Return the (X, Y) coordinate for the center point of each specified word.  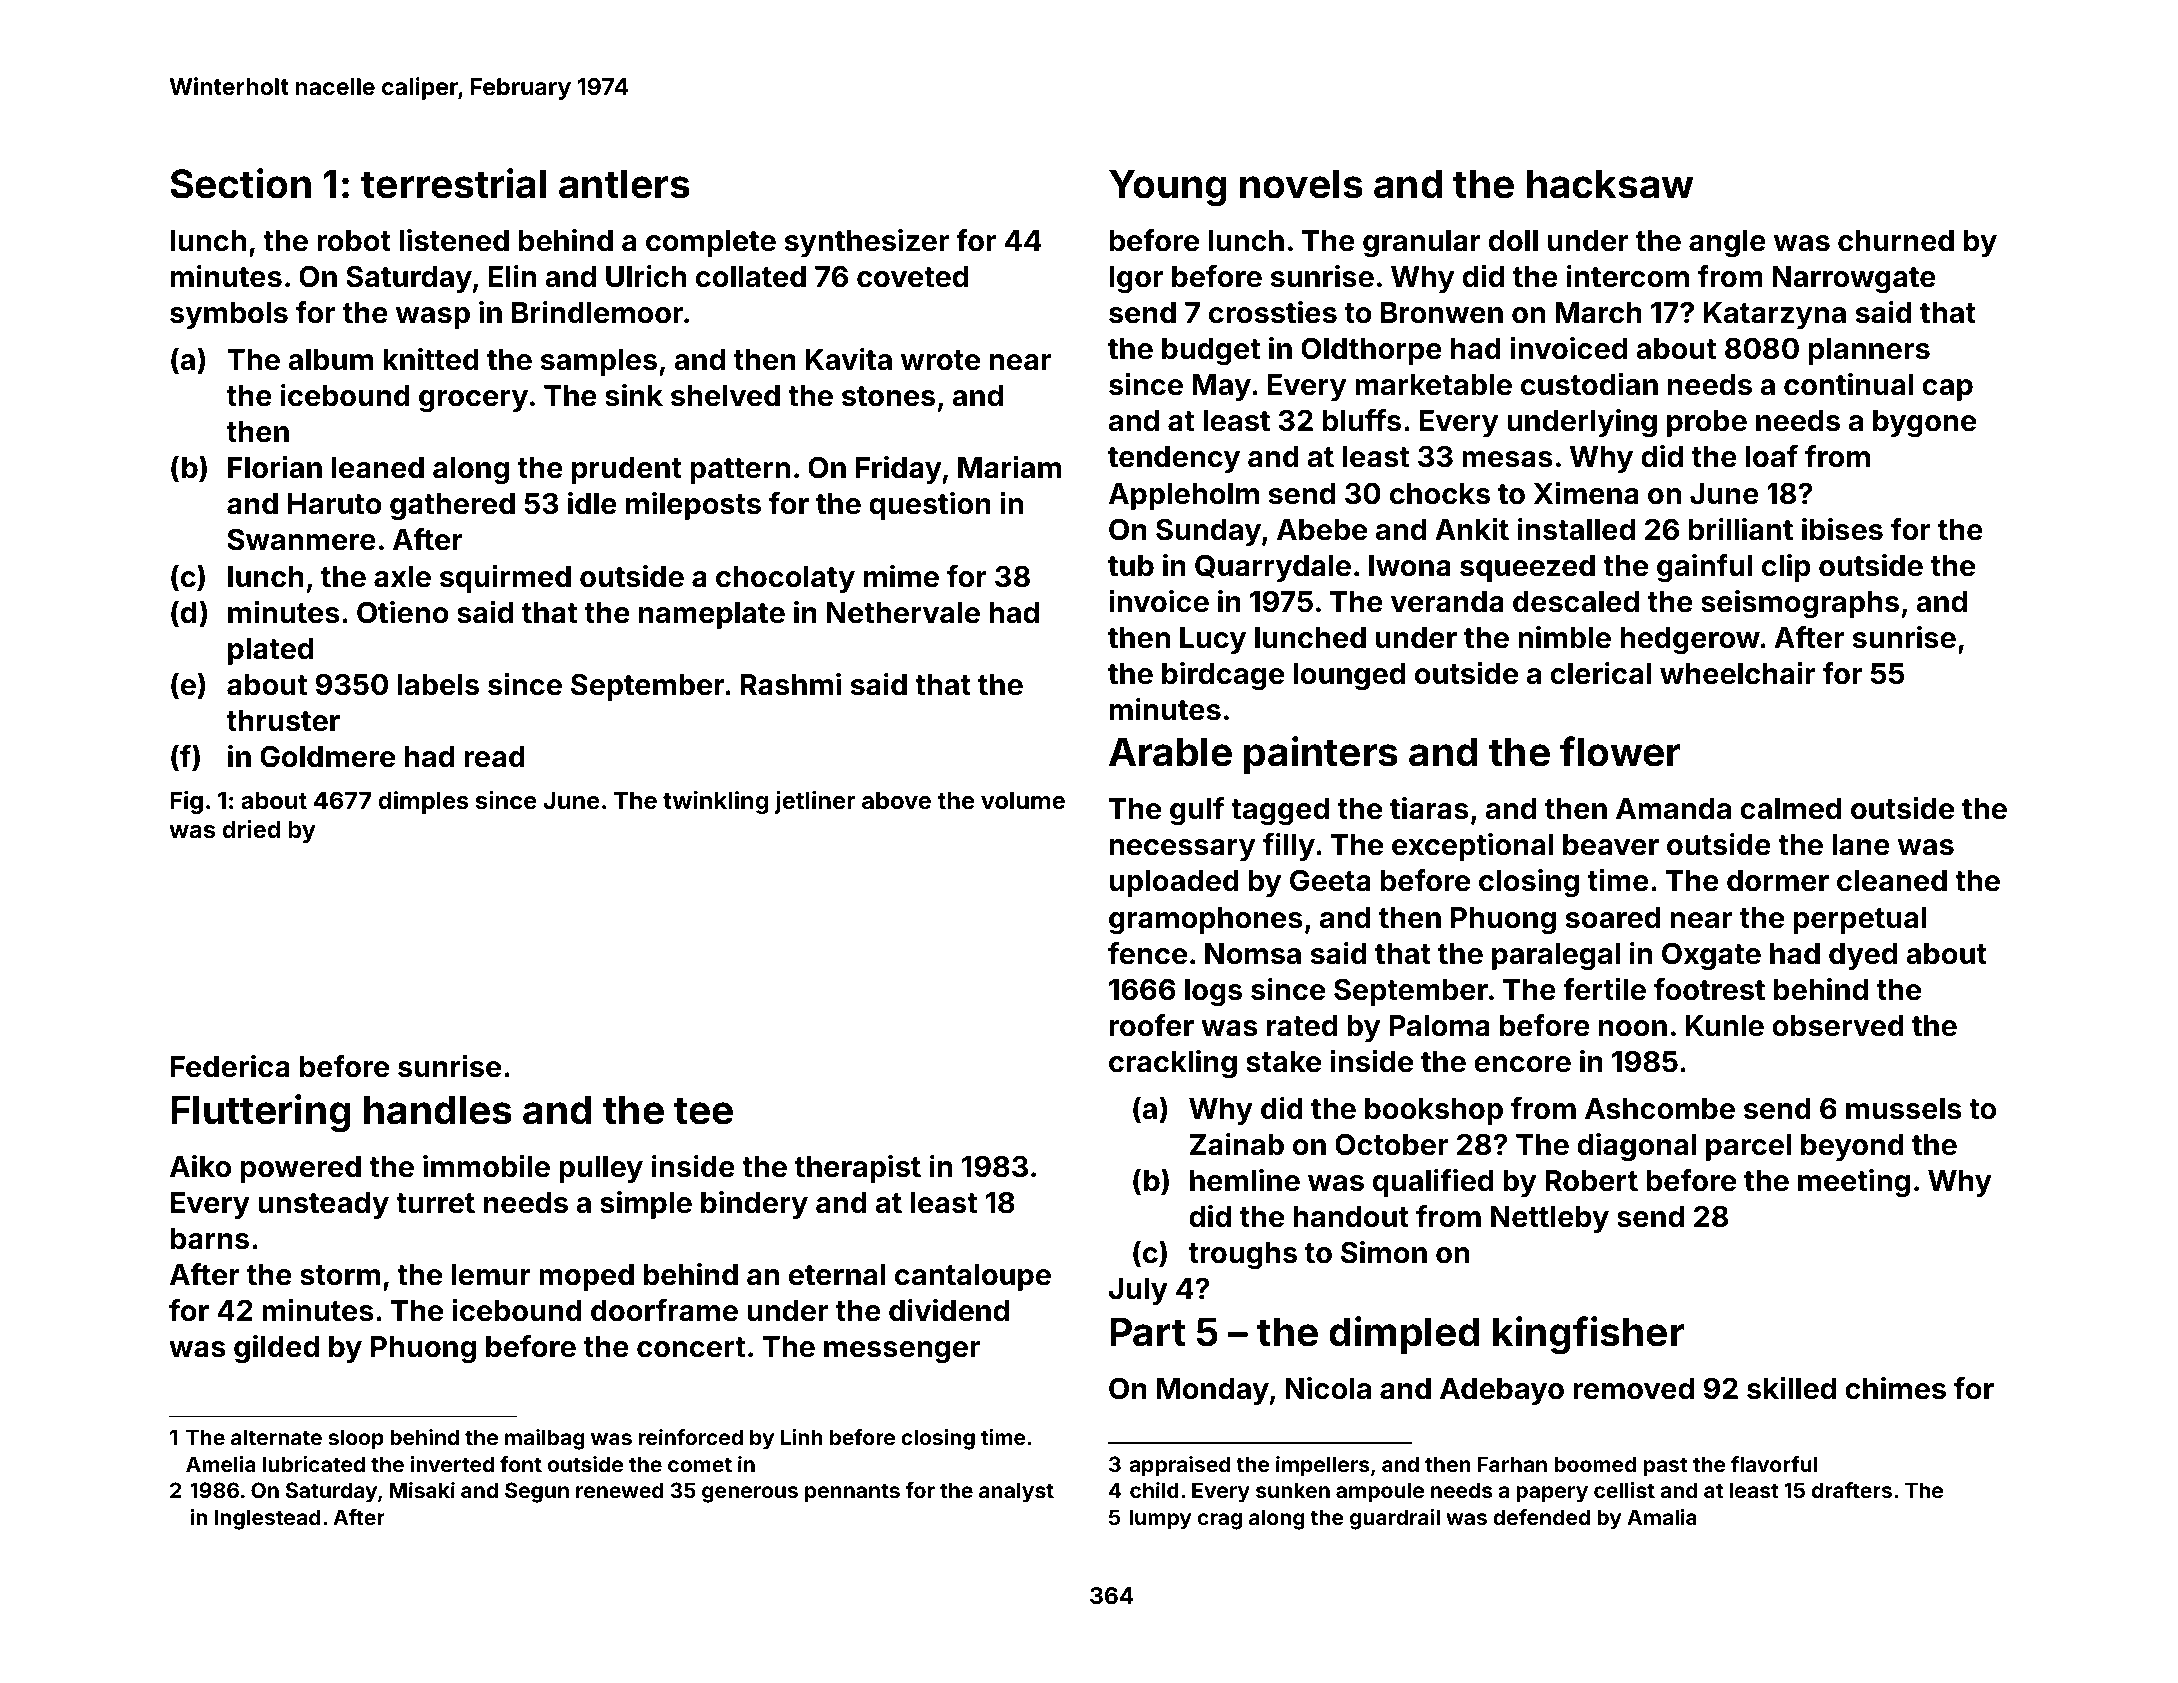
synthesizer (867, 243)
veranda (1447, 602)
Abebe (1322, 530)
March (1598, 313)
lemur (491, 1275)
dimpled (1404, 1335)
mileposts (693, 506)
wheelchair (1737, 673)
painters (1321, 755)
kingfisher (1588, 1335)
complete (711, 243)
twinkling (715, 802)
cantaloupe (973, 1277)
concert (691, 1347)
